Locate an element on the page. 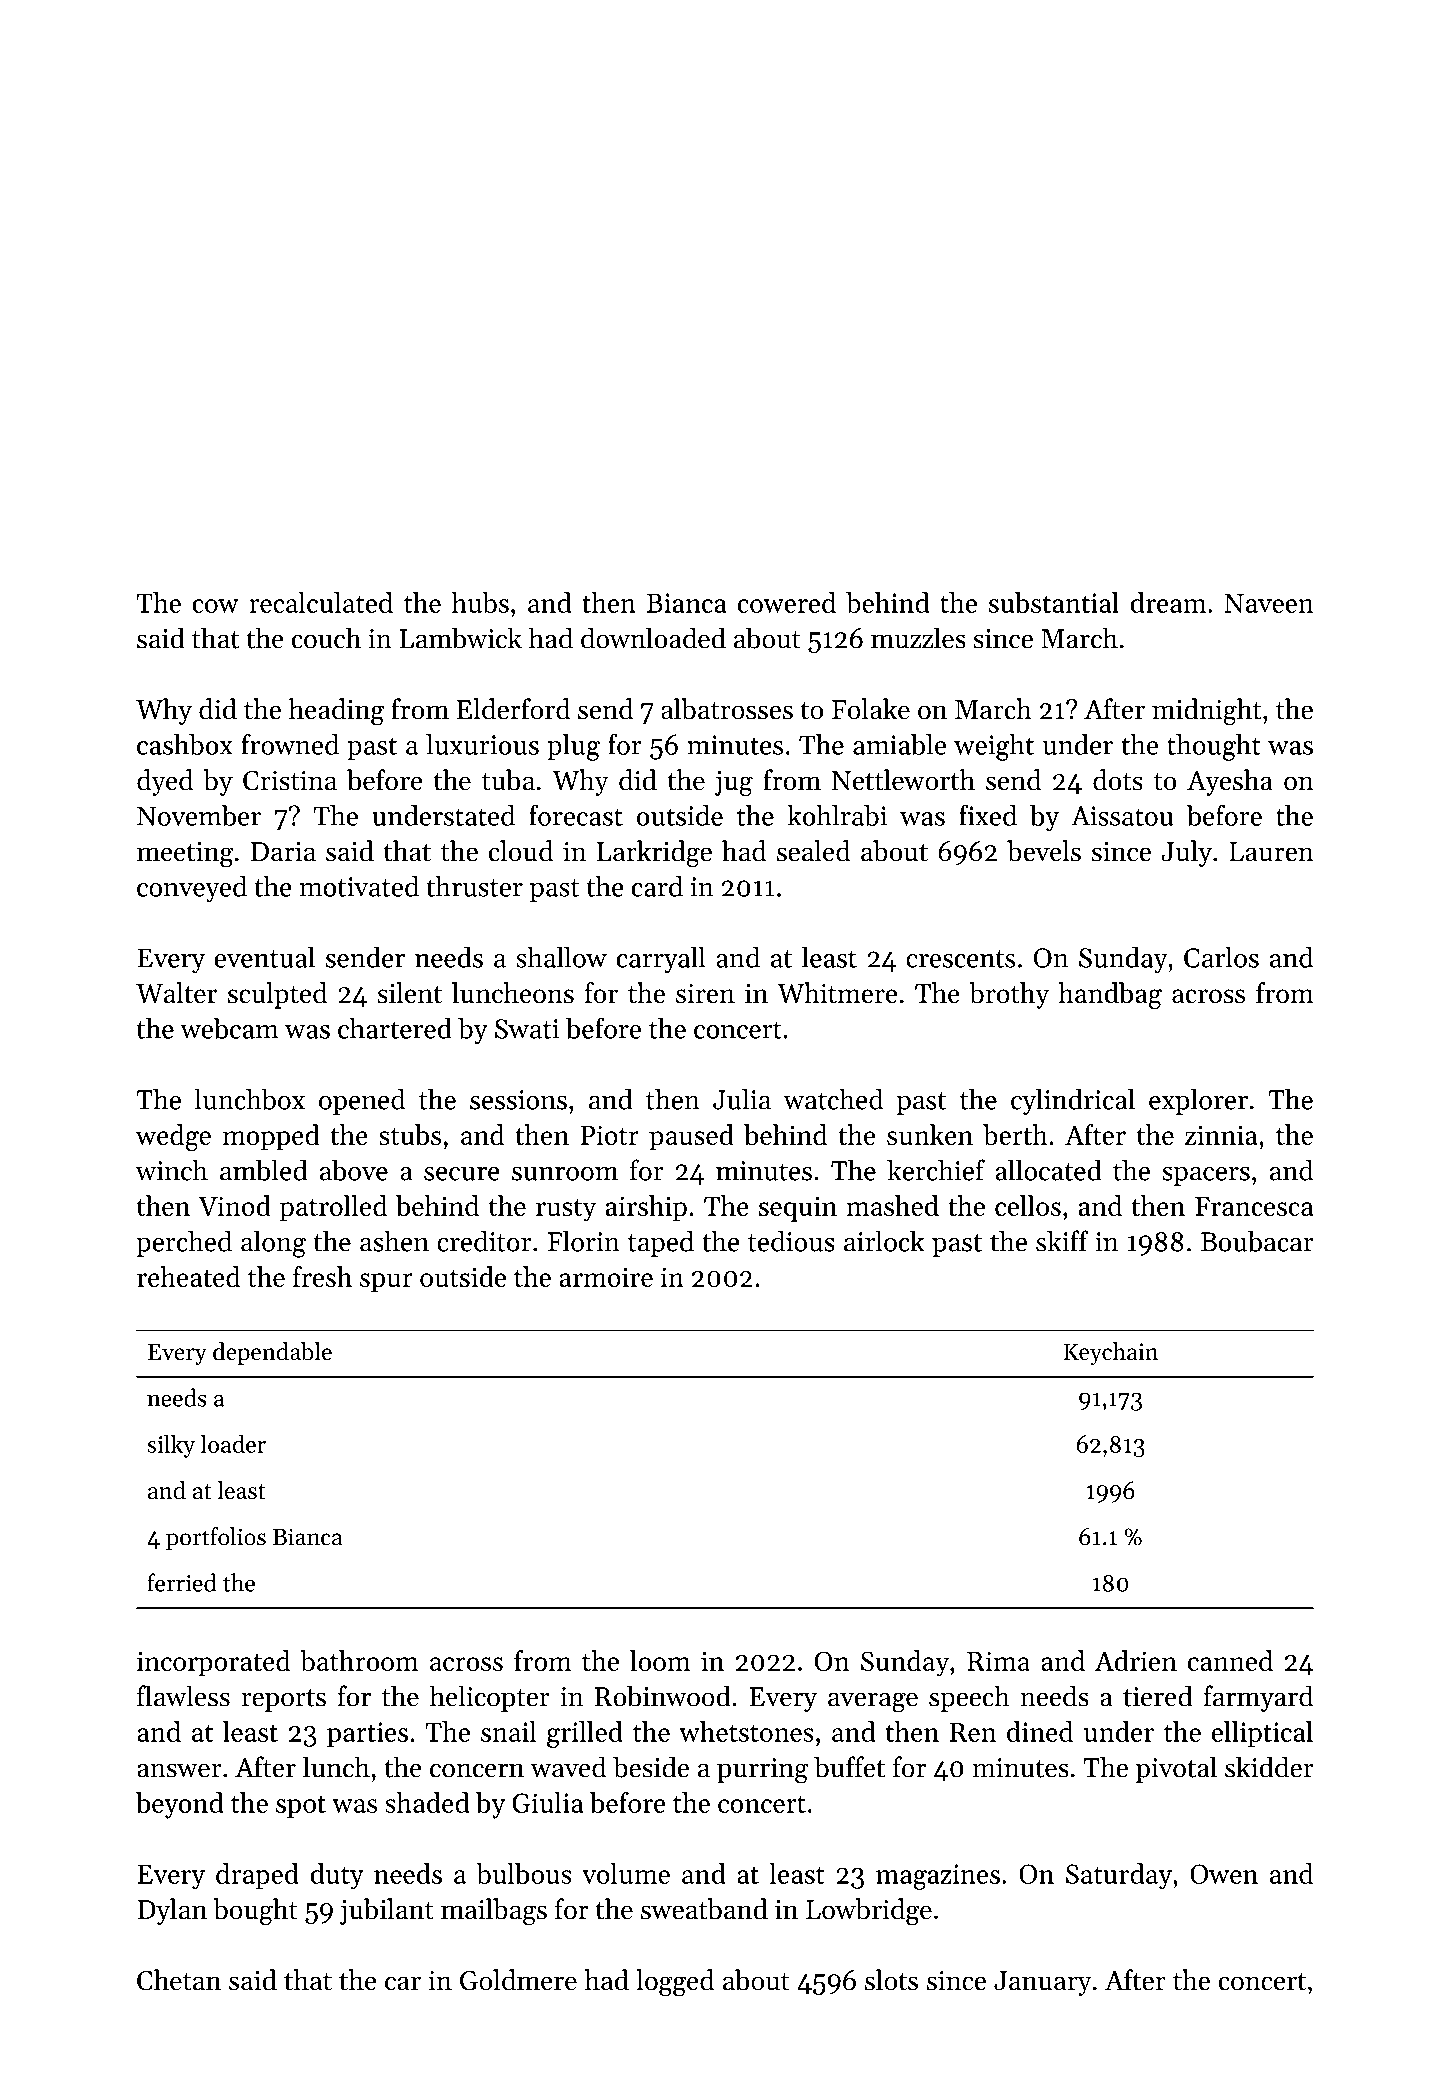  crescents is located at coordinates (960, 959).
